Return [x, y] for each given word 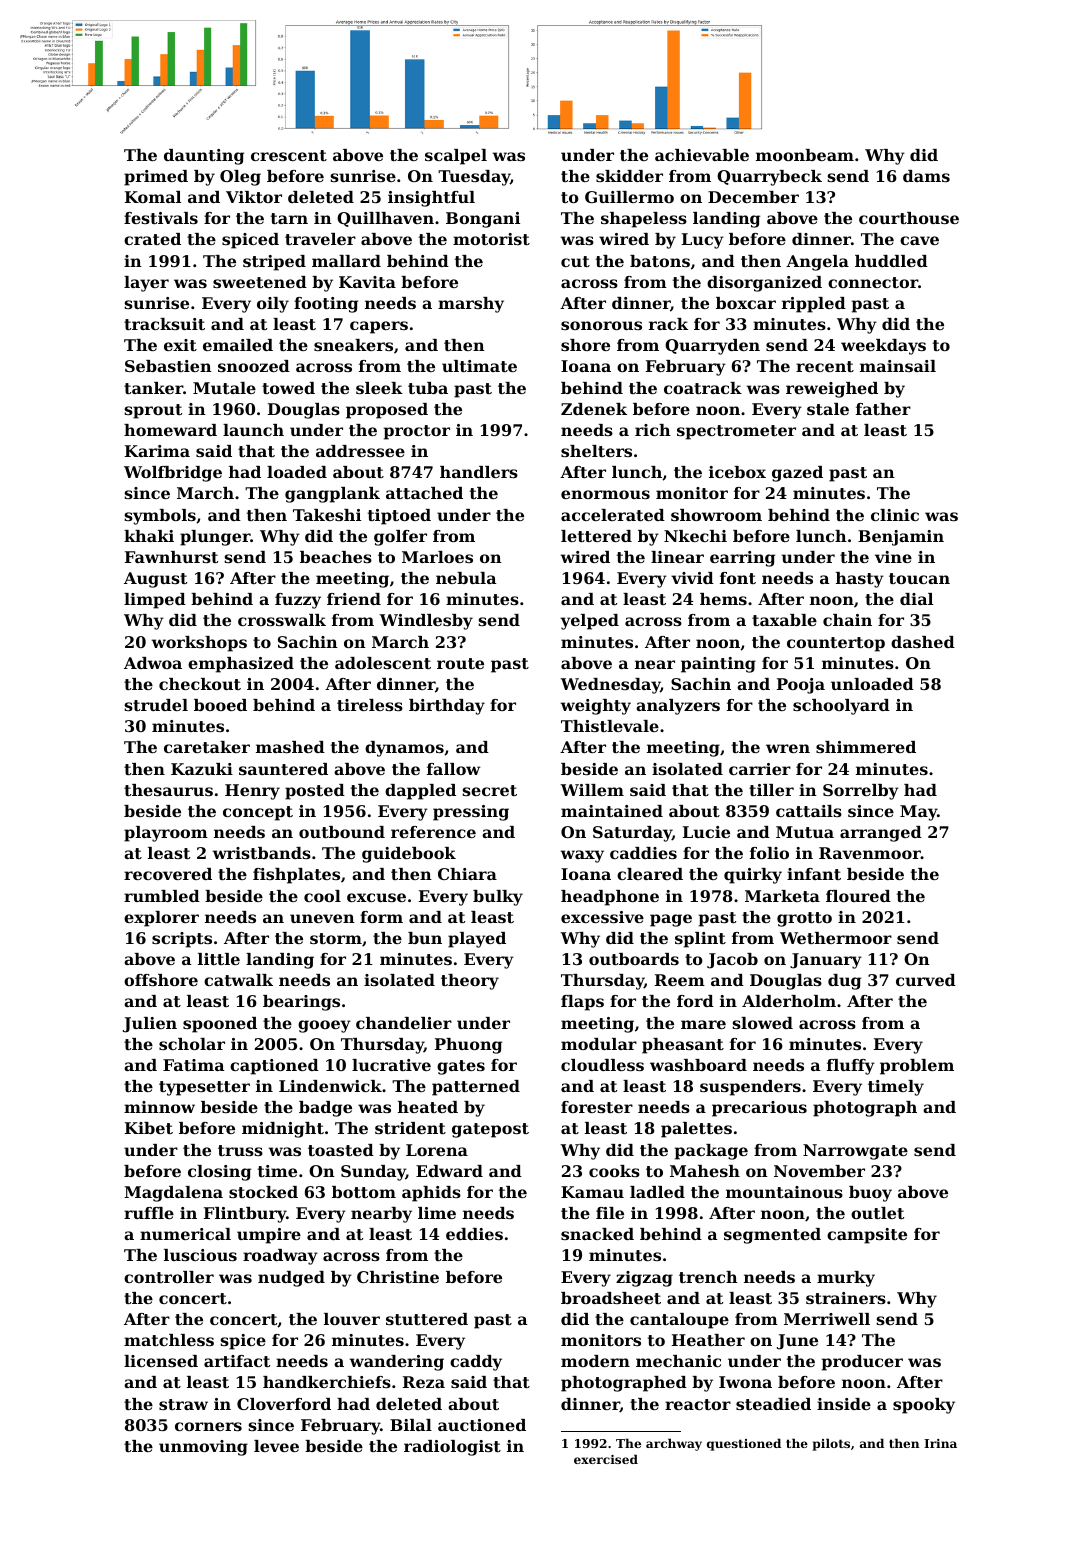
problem [917, 1067]
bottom [364, 1192]
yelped [589, 622]
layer [146, 284]
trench [708, 1277]
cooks [614, 1171]
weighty [596, 707]
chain [847, 620]
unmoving [203, 1448]
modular [599, 1044]
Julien [150, 1025]
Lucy [703, 241]
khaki [149, 536]
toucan [919, 578]
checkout [200, 684]
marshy [471, 305]
